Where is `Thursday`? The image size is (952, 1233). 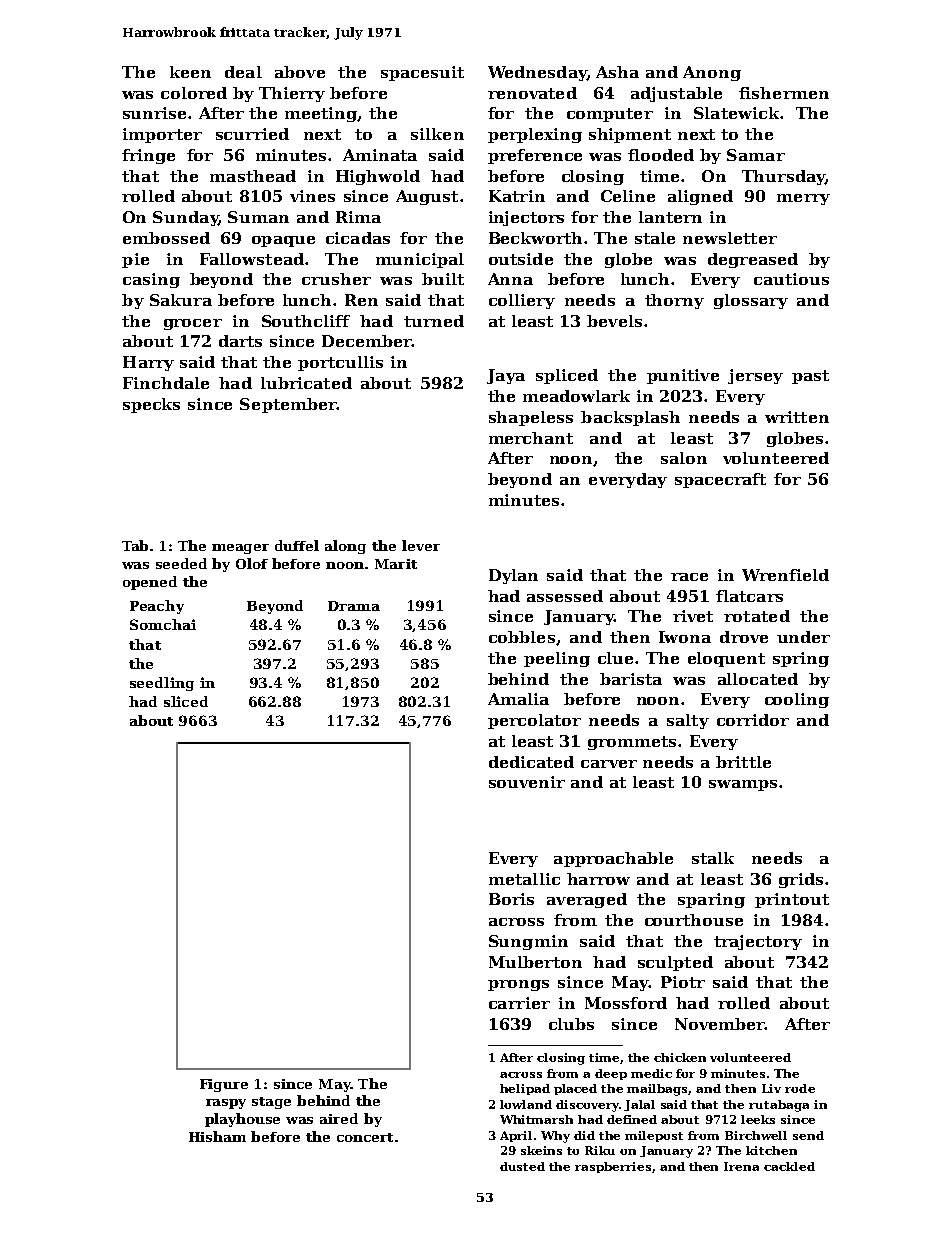
Thursday is located at coordinates (783, 177).
